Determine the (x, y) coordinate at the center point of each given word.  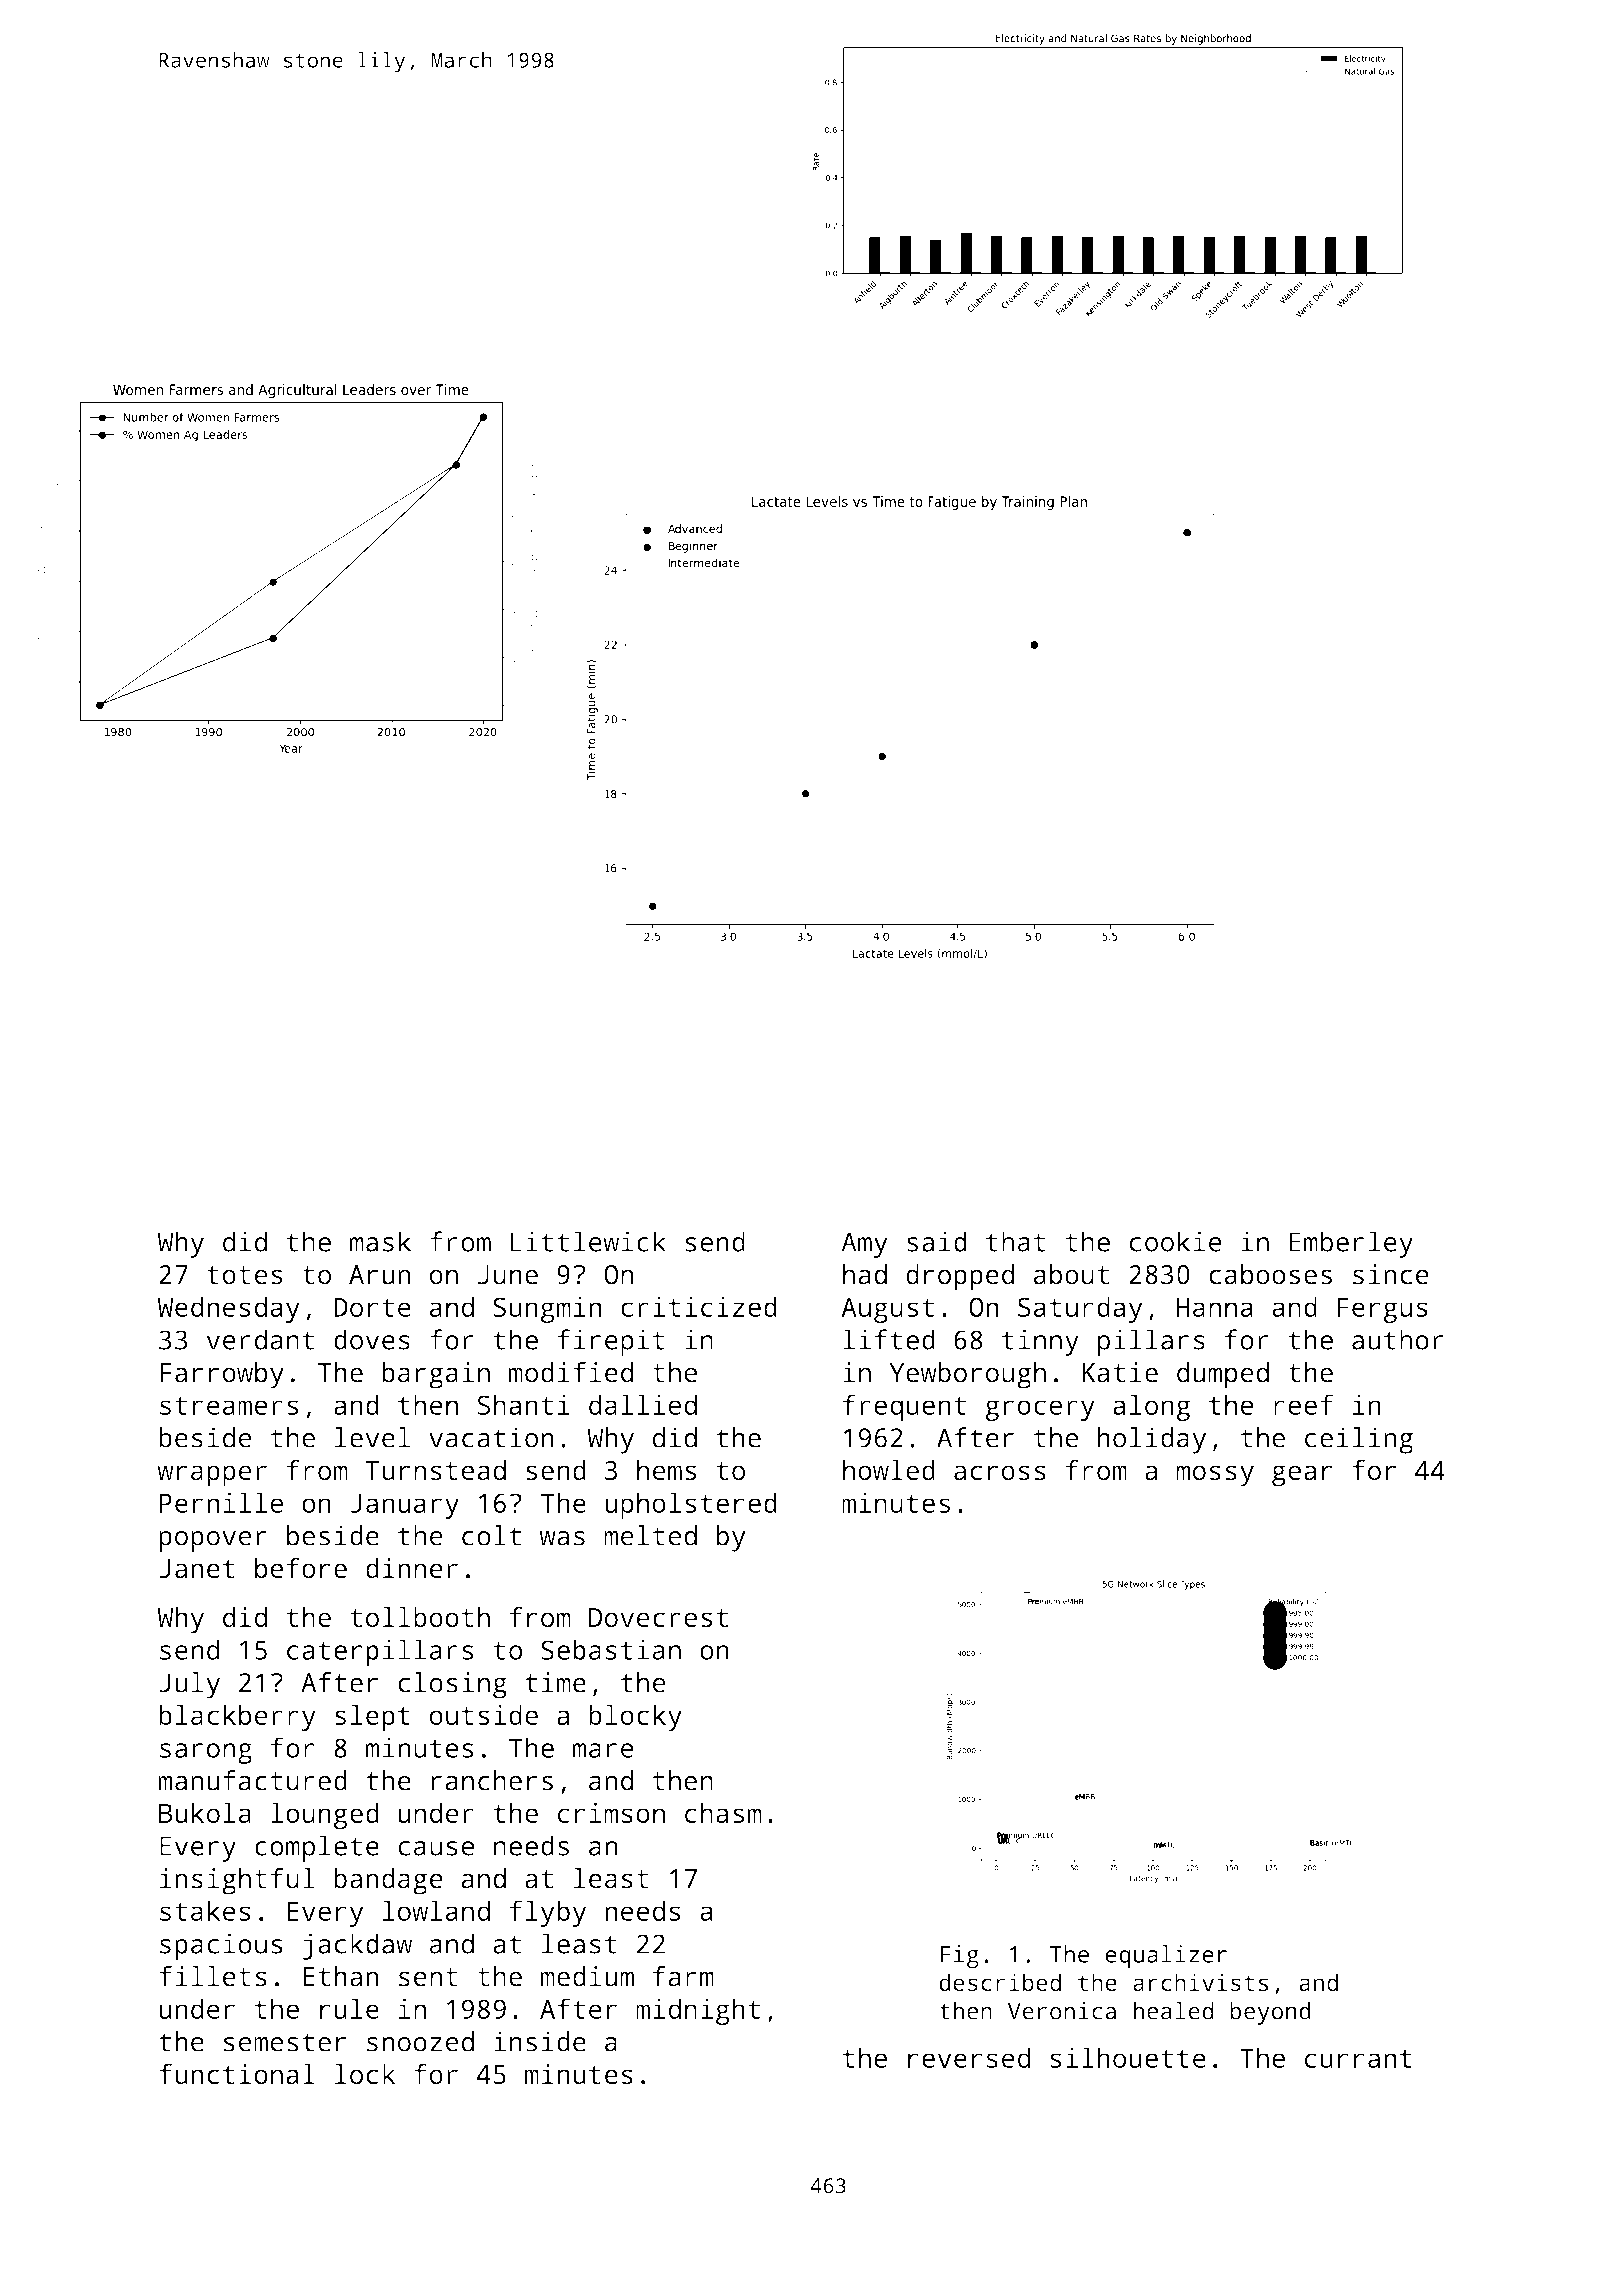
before (301, 1568)
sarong (206, 1753)
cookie (1176, 1241)
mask (380, 1241)
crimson (611, 1813)
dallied (643, 1404)
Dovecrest (658, 1618)
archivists (1200, 1982)
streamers (229, 1405)
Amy (864, 1245)
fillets (213, 1976)
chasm (723, 1812)
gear (1302, 1476)
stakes (205, 1910)
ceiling (1359, 1440)
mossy (1215, 1476)
